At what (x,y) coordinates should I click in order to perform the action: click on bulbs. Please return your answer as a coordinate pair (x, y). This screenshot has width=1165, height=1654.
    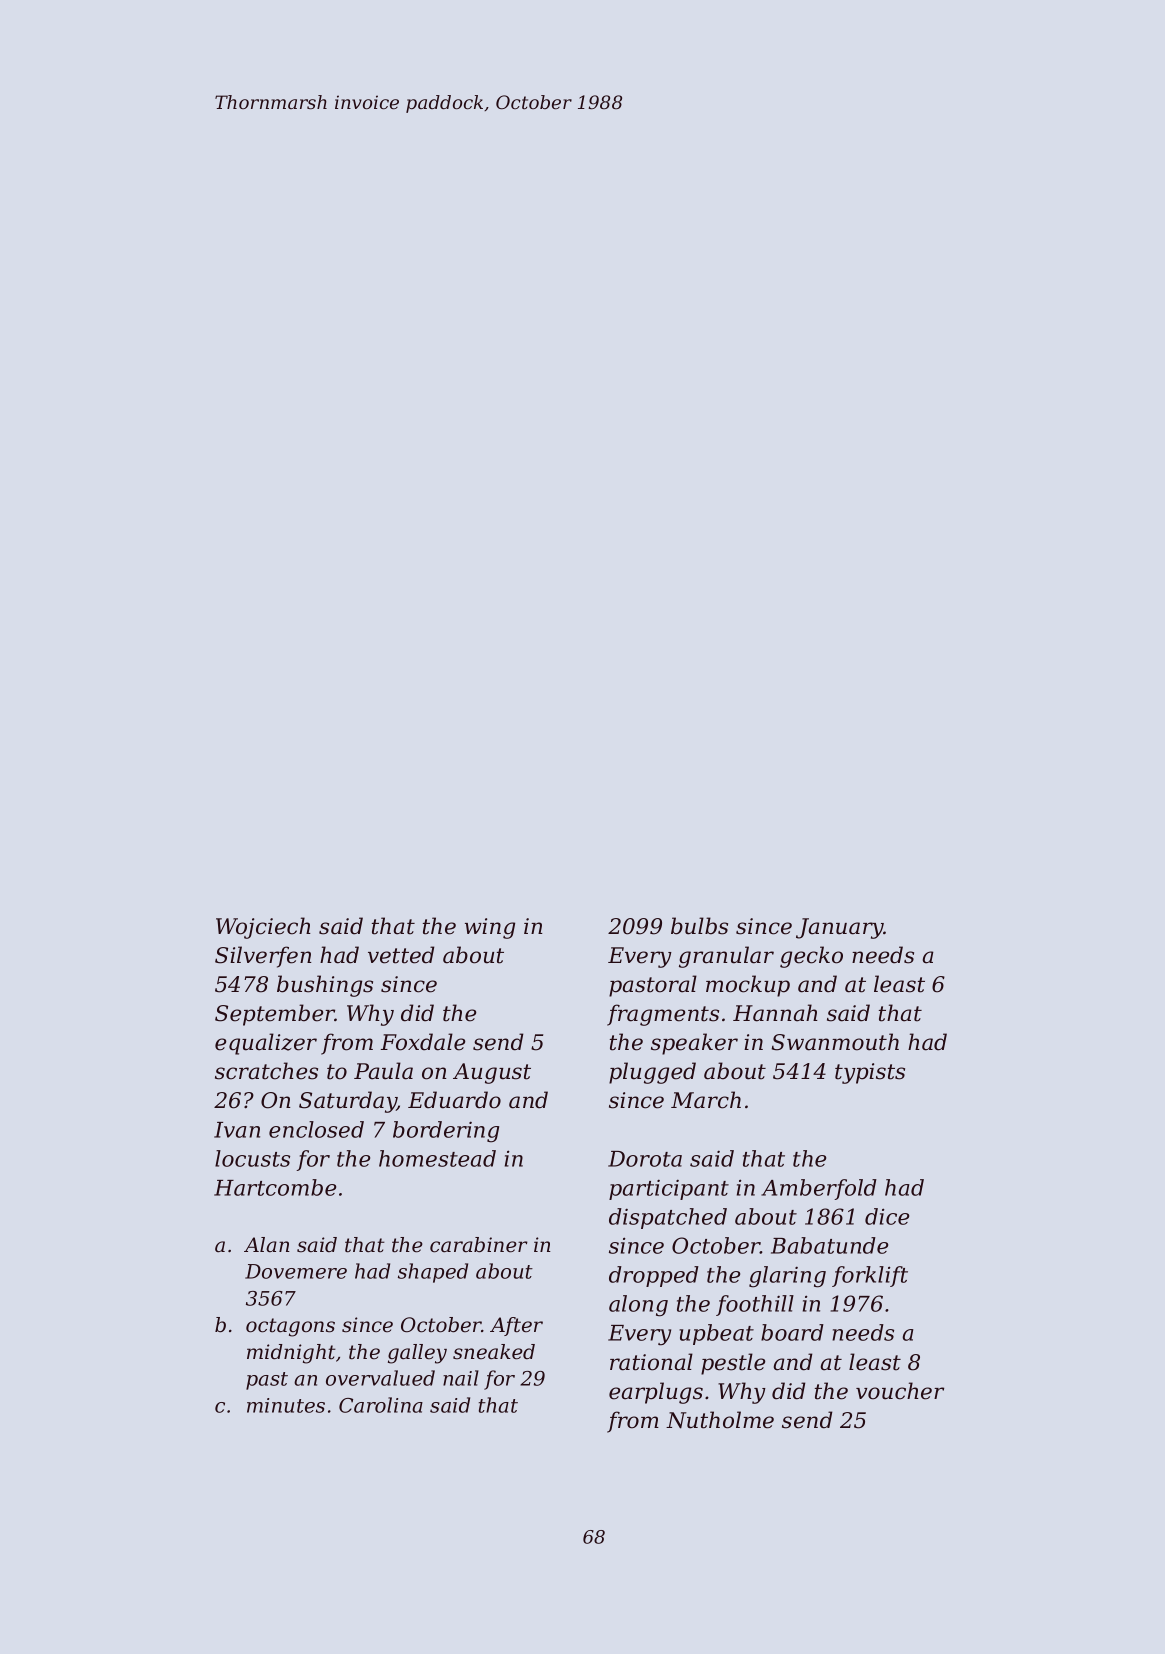
    Looking at the image, I should click on (699, 926).
